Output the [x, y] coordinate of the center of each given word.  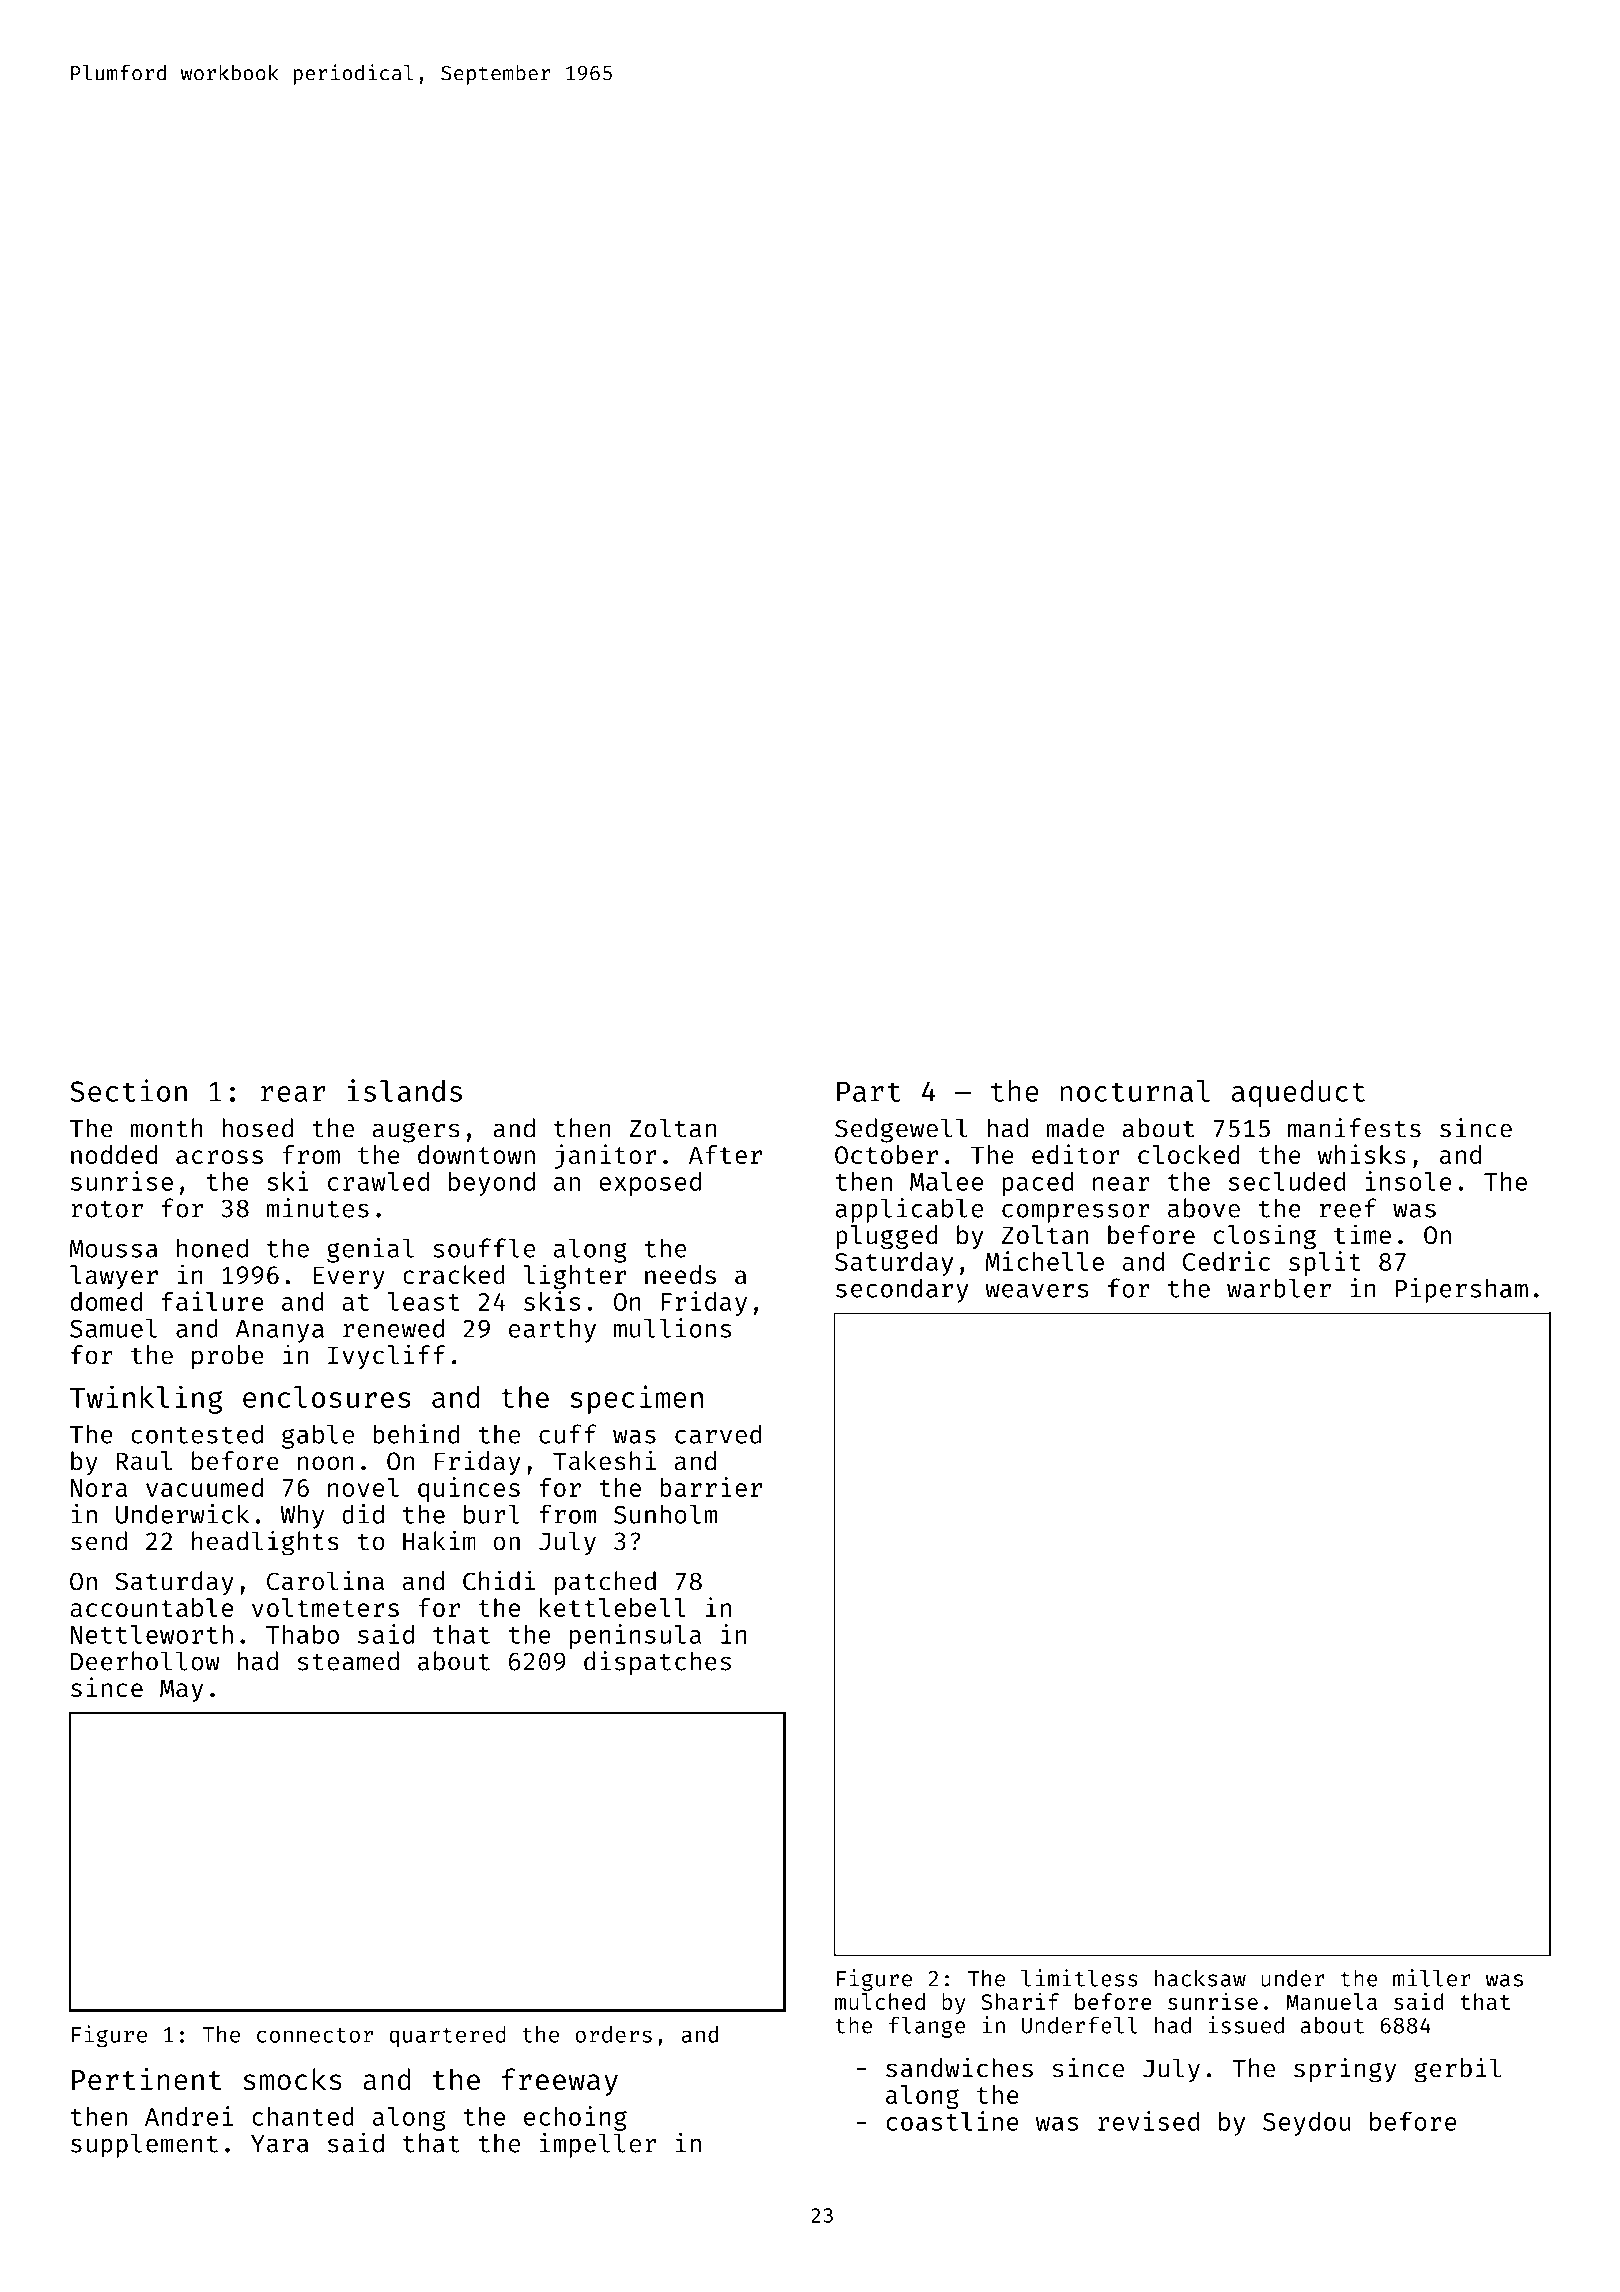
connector [315, 2035]
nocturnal [1135, 1091]
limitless [1079, 1978]
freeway [560, 2082]
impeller [598, 2145]
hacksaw [1200, 1978]
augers [416, 1133]
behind [416, 1434]
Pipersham [1462, 1290]
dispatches [657, 1663]
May [181, 1690]
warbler [1279, 1288]
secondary [902, 1290]
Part [869, 1091]
